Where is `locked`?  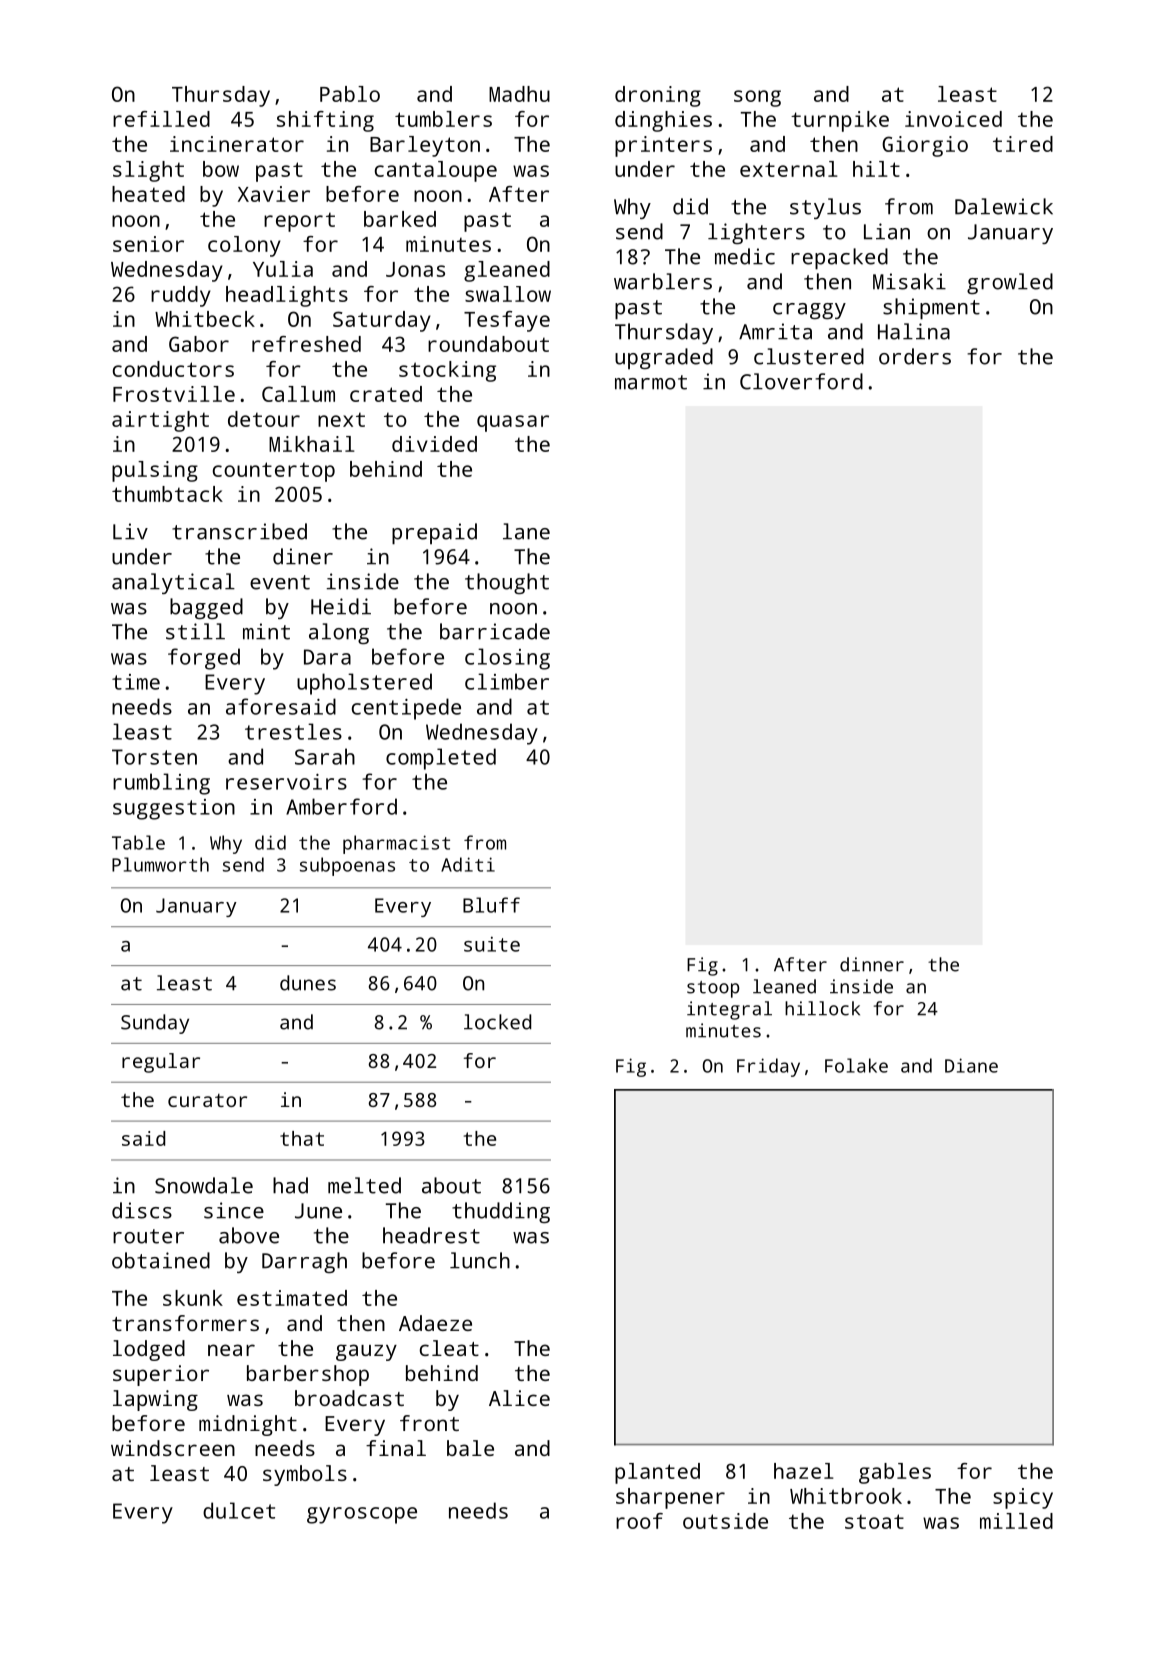
locked is located at coordinates (497, 1022).
